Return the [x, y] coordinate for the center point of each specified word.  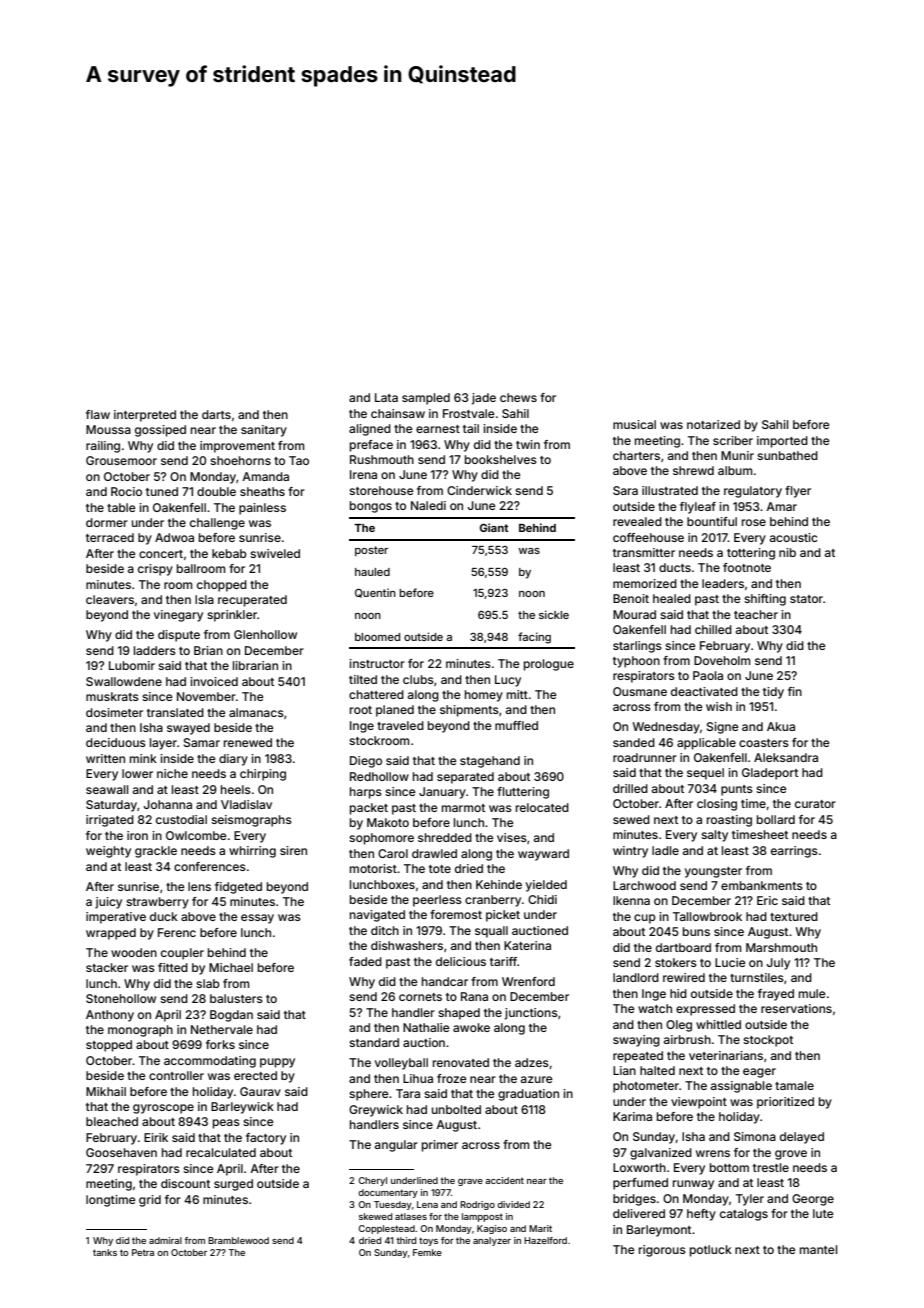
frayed [776, 995]
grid [150, 1201]
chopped [222, 586]
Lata [386, 397]
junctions [531, 1014]
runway [693, 1185]
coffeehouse [648, 537]
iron [137, 835]
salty [714, 836]
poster [371, 551]
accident [504, 1180]
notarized [713, 424]
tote [440, 869]
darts [216, 414]
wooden [134, 952]
